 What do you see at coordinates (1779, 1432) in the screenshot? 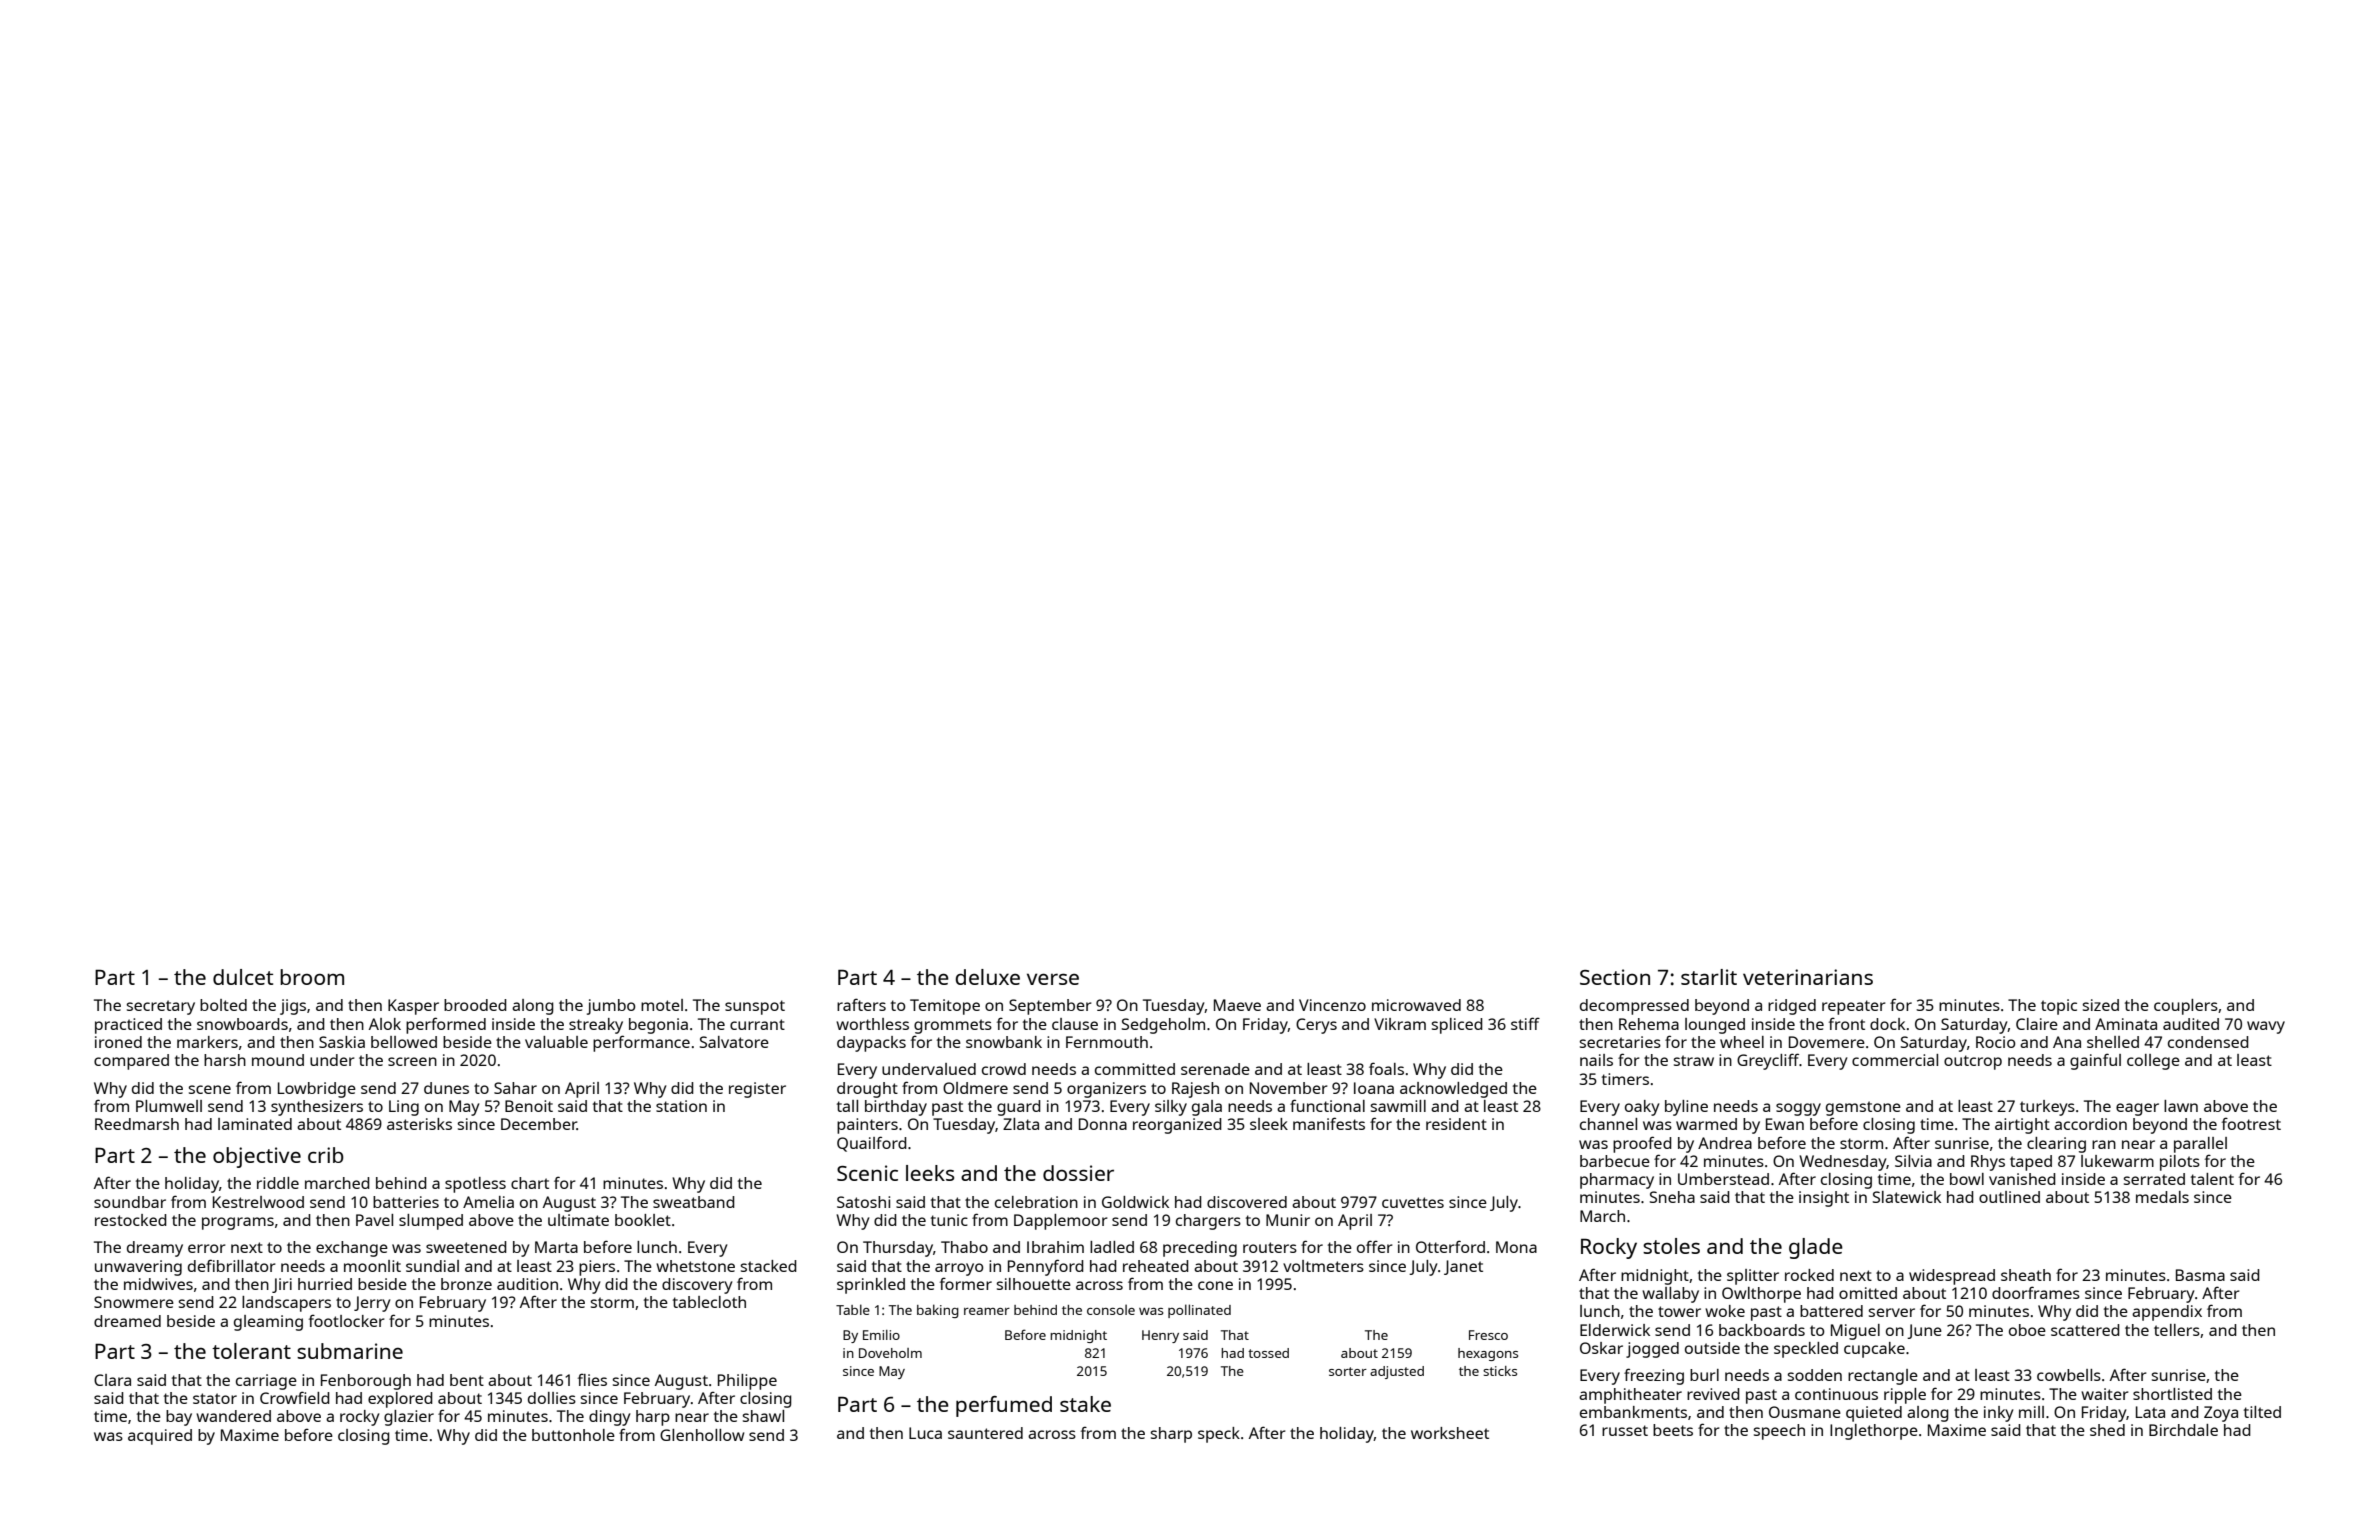
I see `speech` at bounding box center [1779, 1432].
